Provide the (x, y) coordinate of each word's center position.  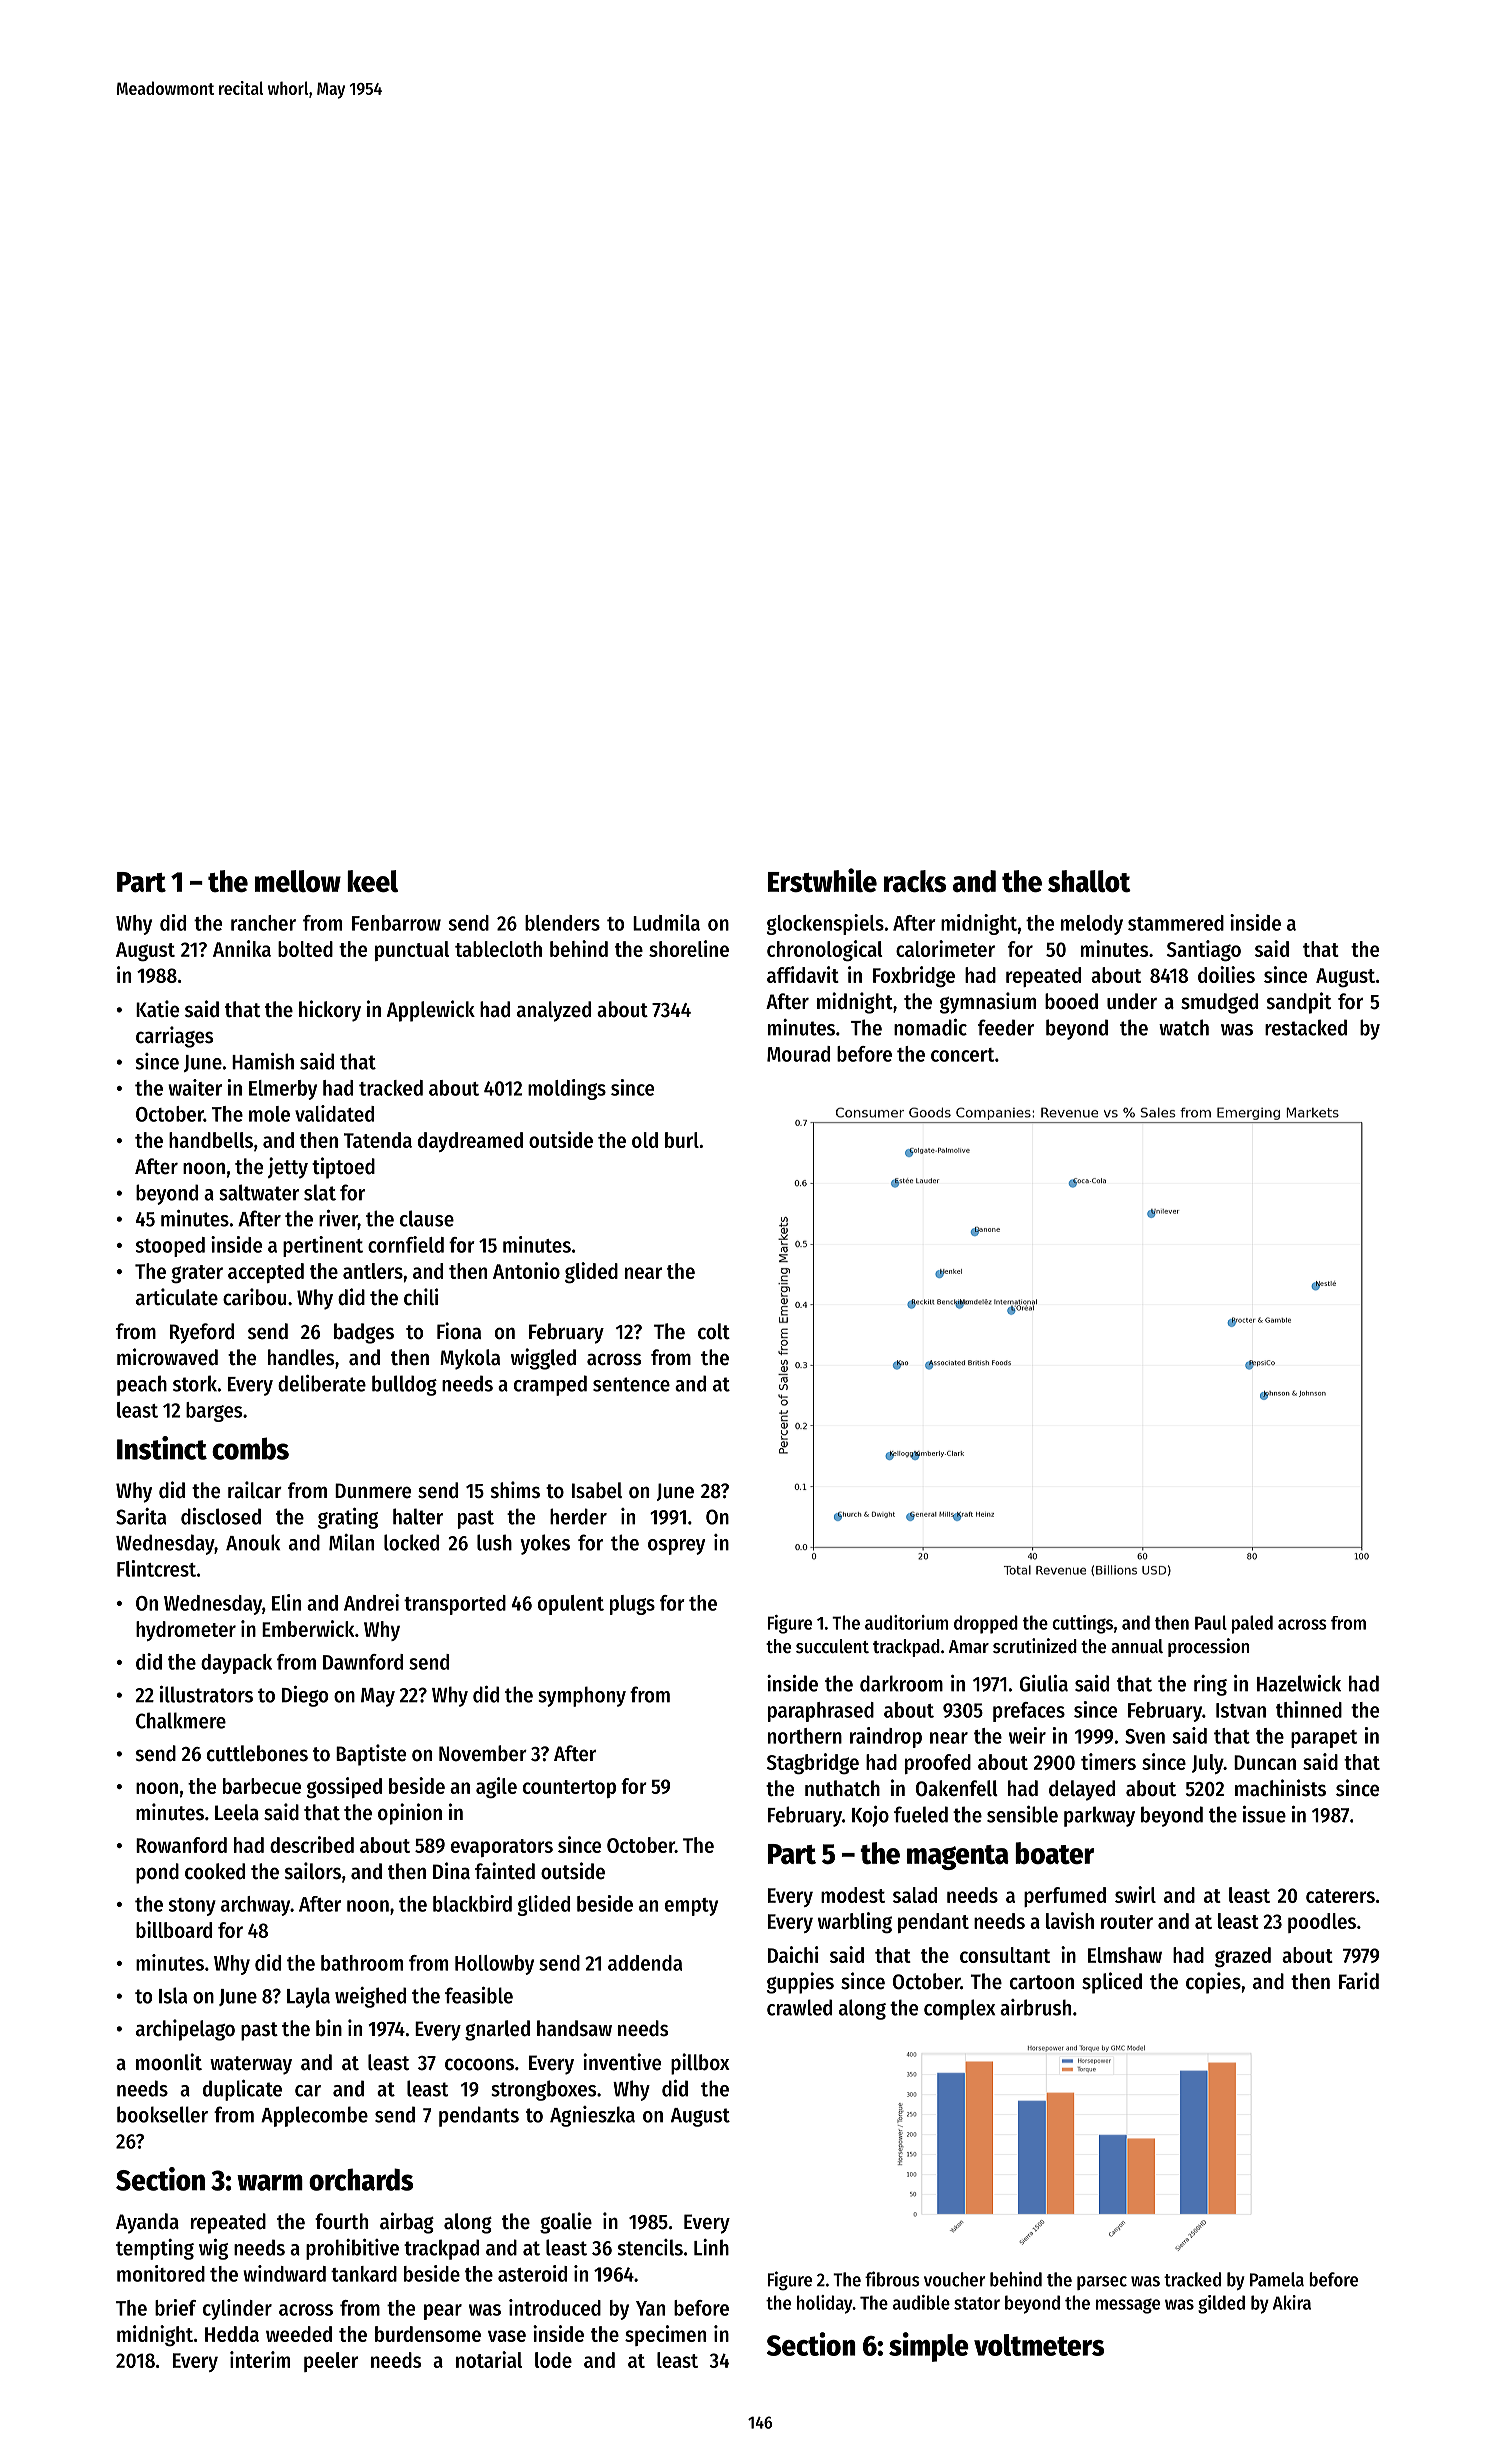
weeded (299, 2334)
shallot (1089, 881)
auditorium (906, 1622)
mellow (298, 881)
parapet (1324, 1739)
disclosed (221, 1516)
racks (915, 881)
